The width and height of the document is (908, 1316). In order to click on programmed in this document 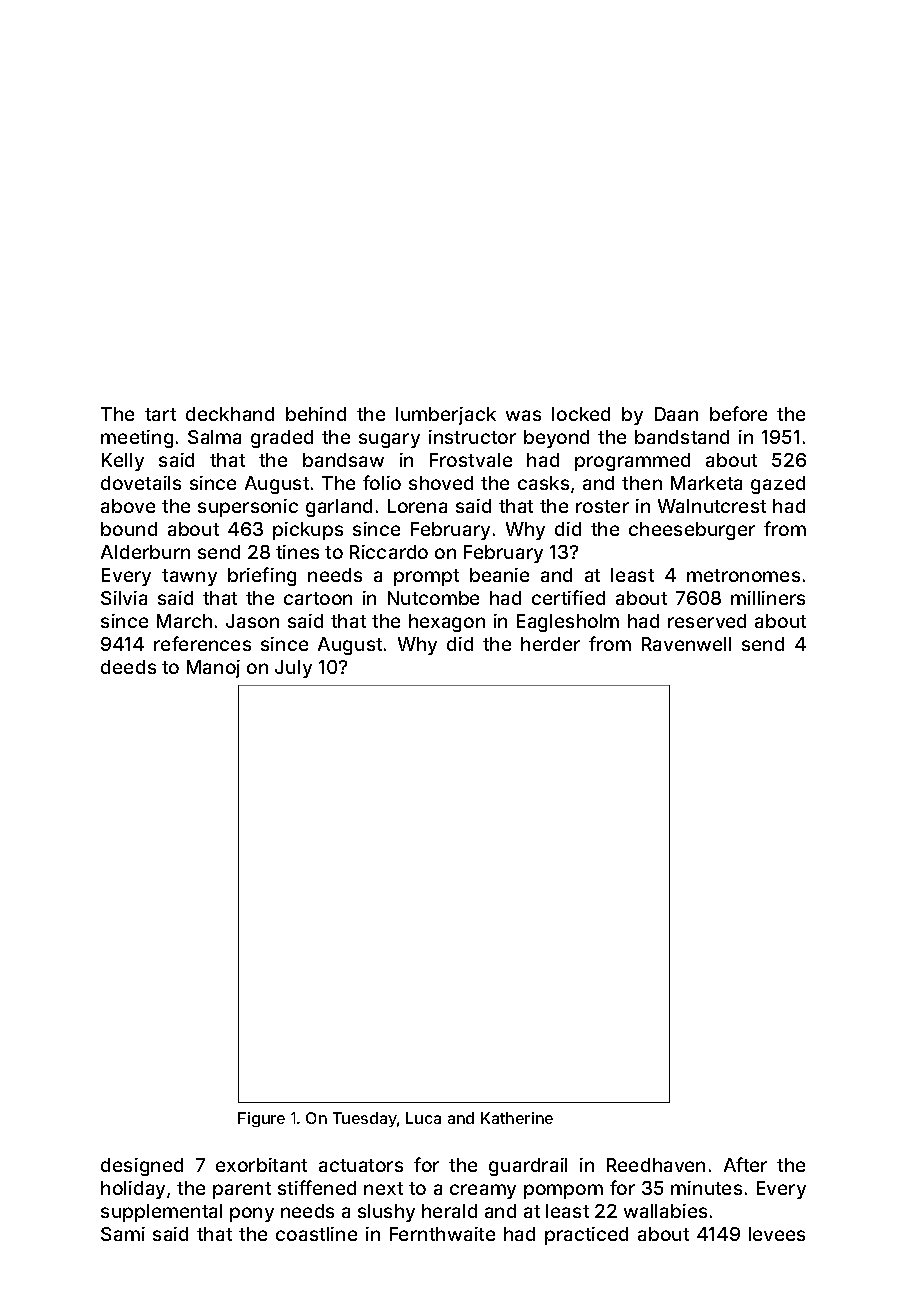, I will do `click(632, 462)`.
